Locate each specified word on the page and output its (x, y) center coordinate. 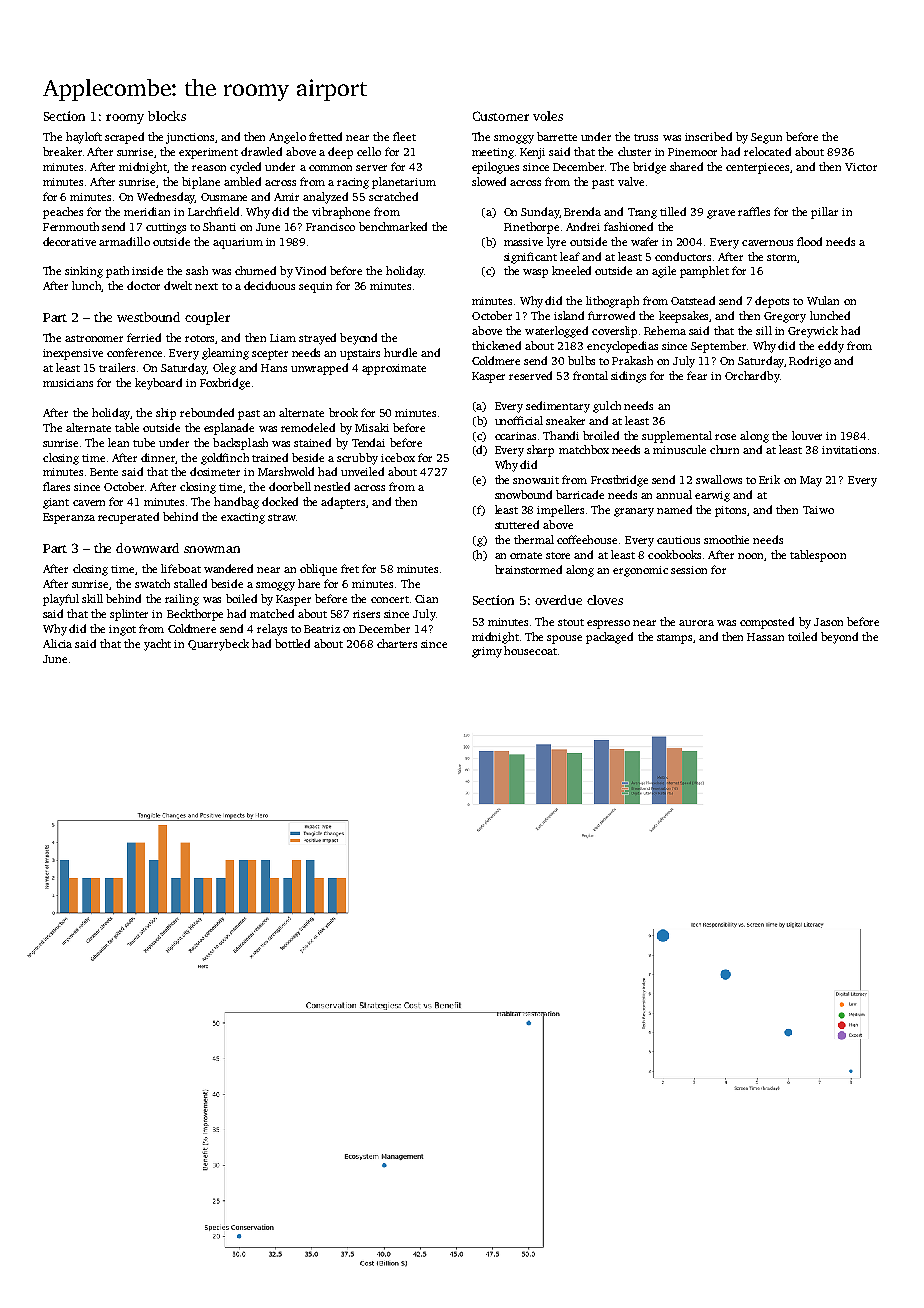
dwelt (178, 285)
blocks (167, 116)
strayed (317, 339)
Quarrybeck (218, 645)
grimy (487, 652)
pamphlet (704, 272)
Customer (501, 116)
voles (548, 116)
